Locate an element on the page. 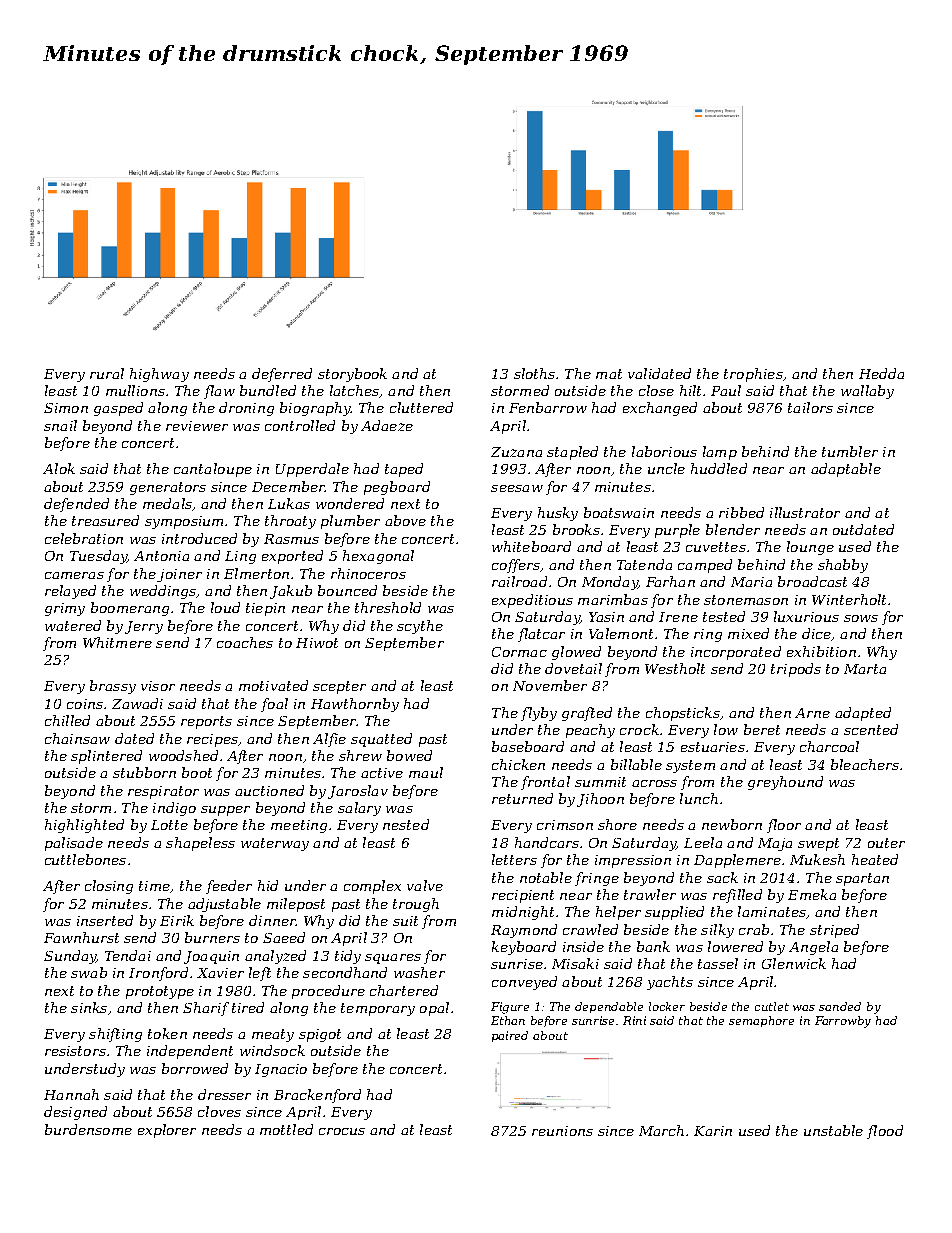 The width and height of the document is (952, 1233). deferred is located at coordinates (282, 375).
